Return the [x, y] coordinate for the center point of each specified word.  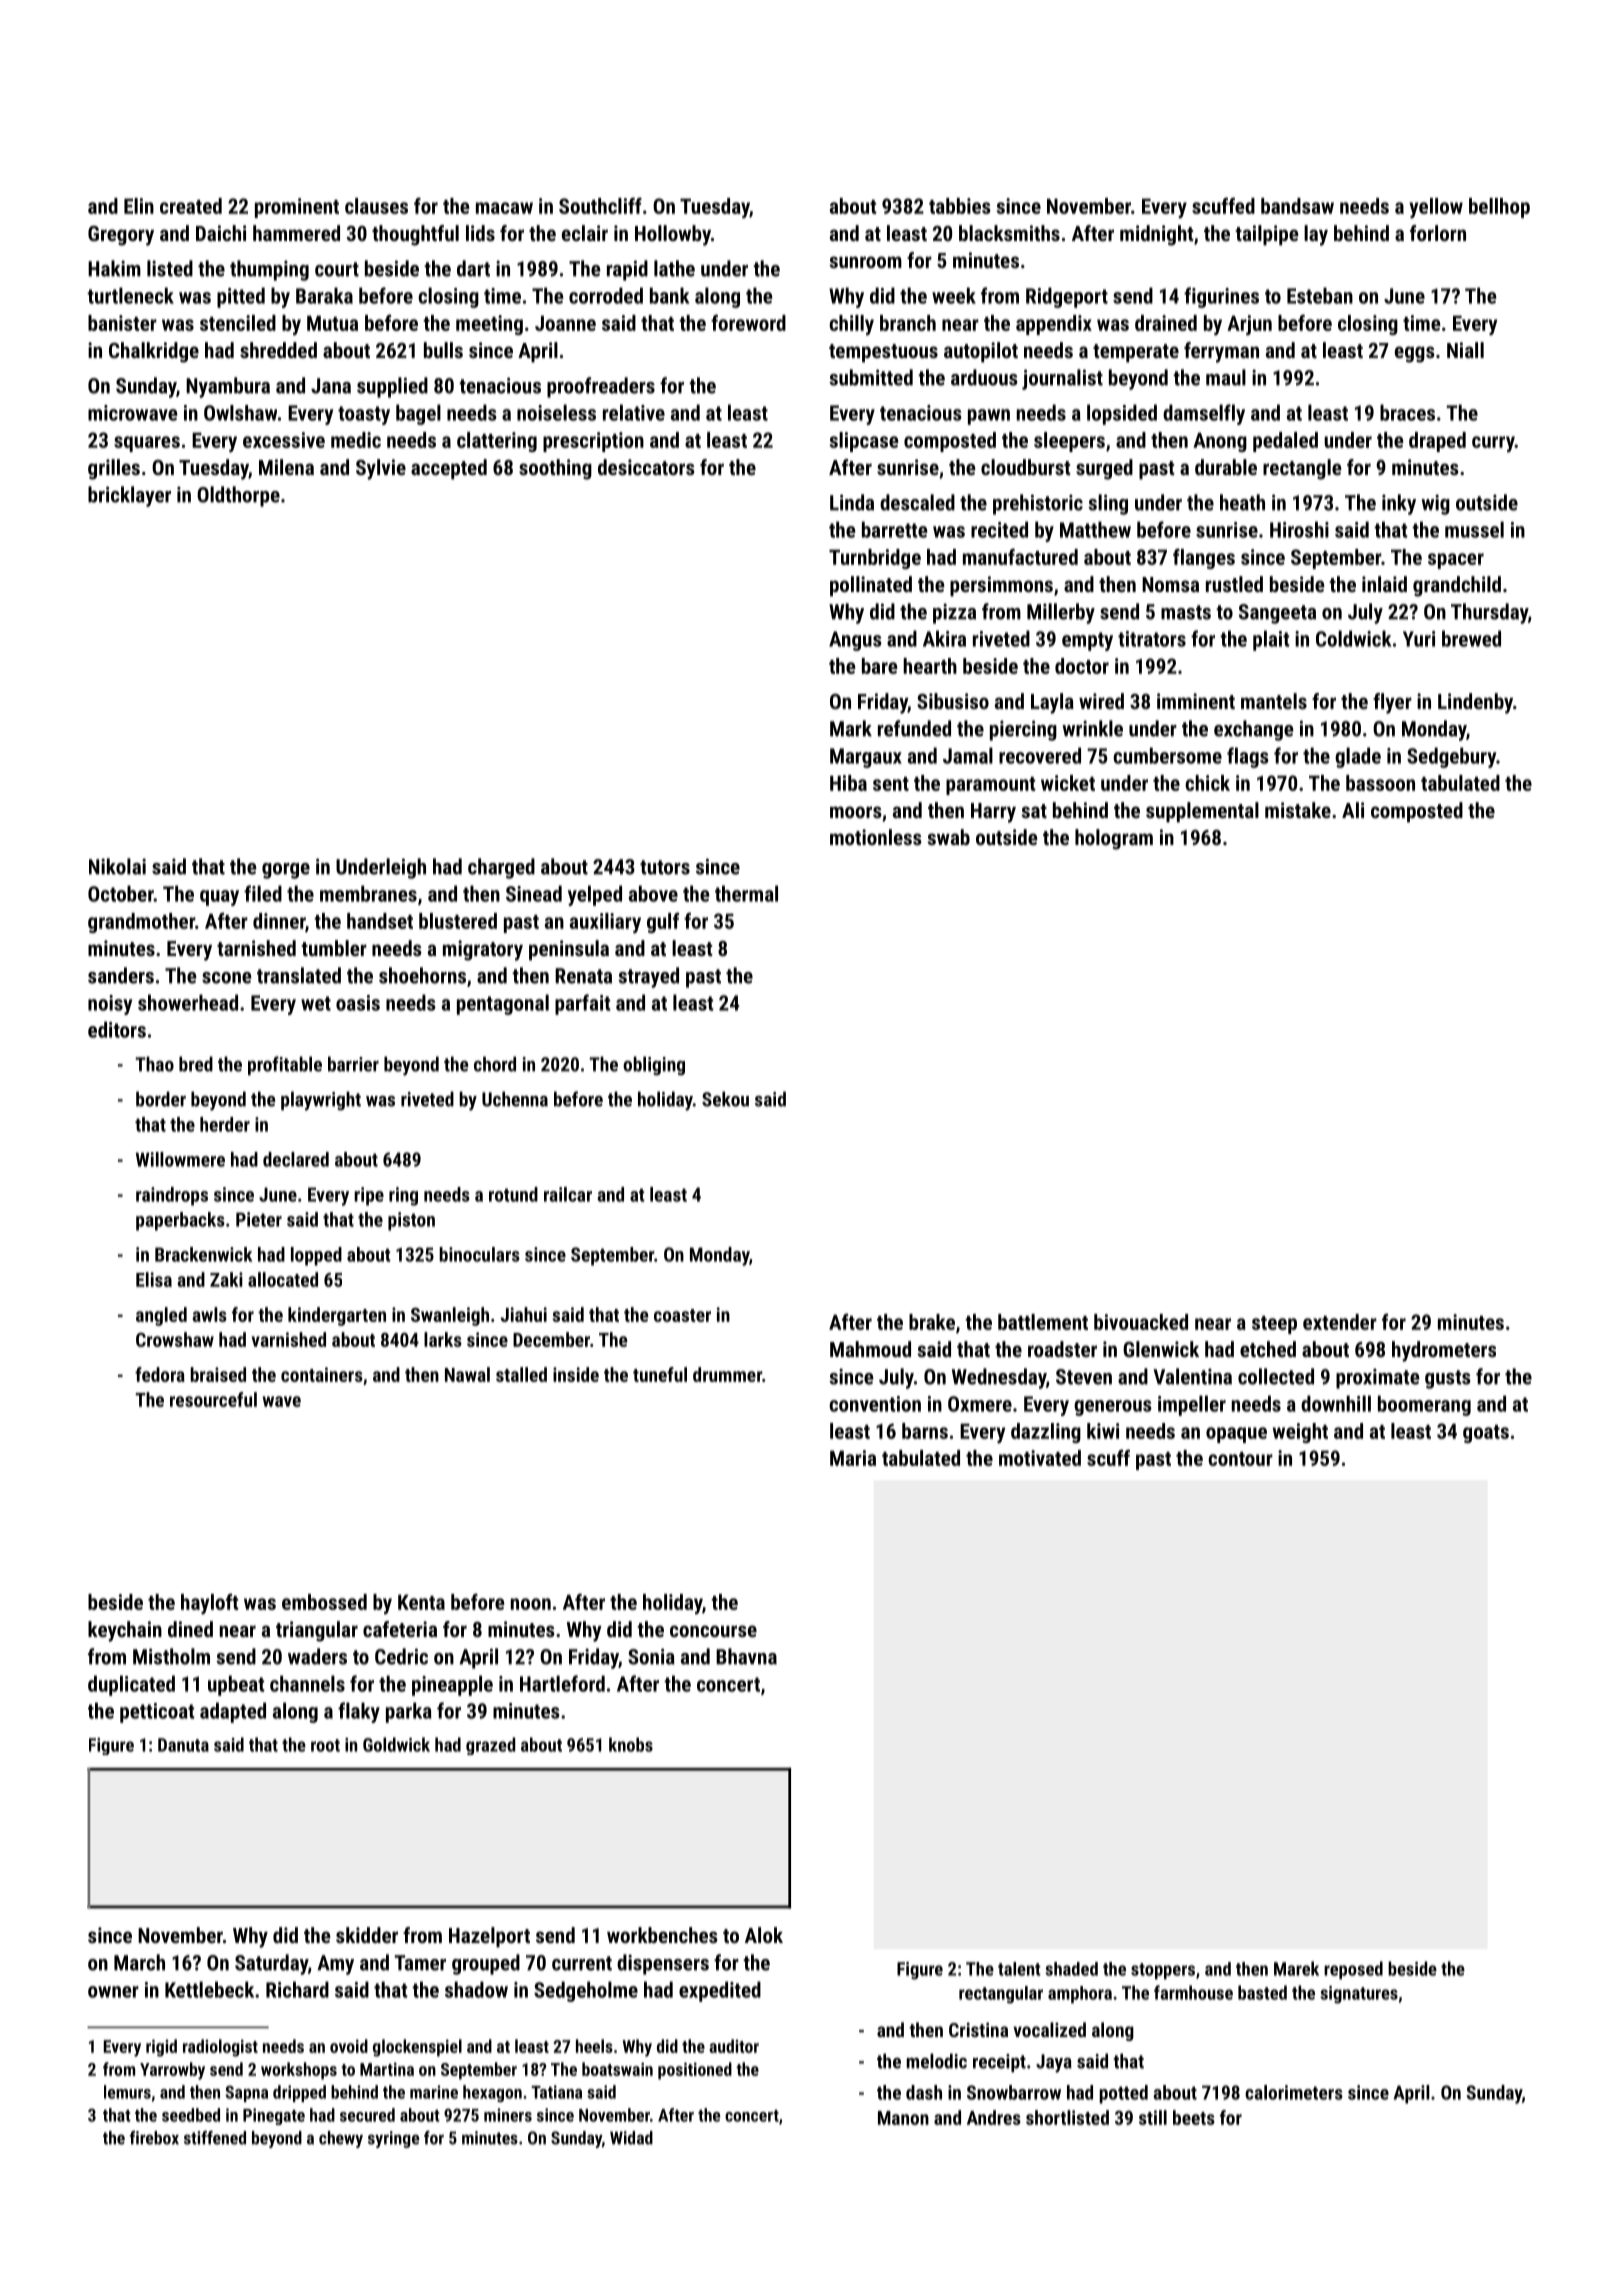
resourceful [213, 1399]
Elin [139, 206]
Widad [631, 2138]
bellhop [1499, 208]
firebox [154, 2138]
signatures [1359, 1995]
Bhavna [746, 1656]
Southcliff [600, 205]
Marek [1296, 1968]
